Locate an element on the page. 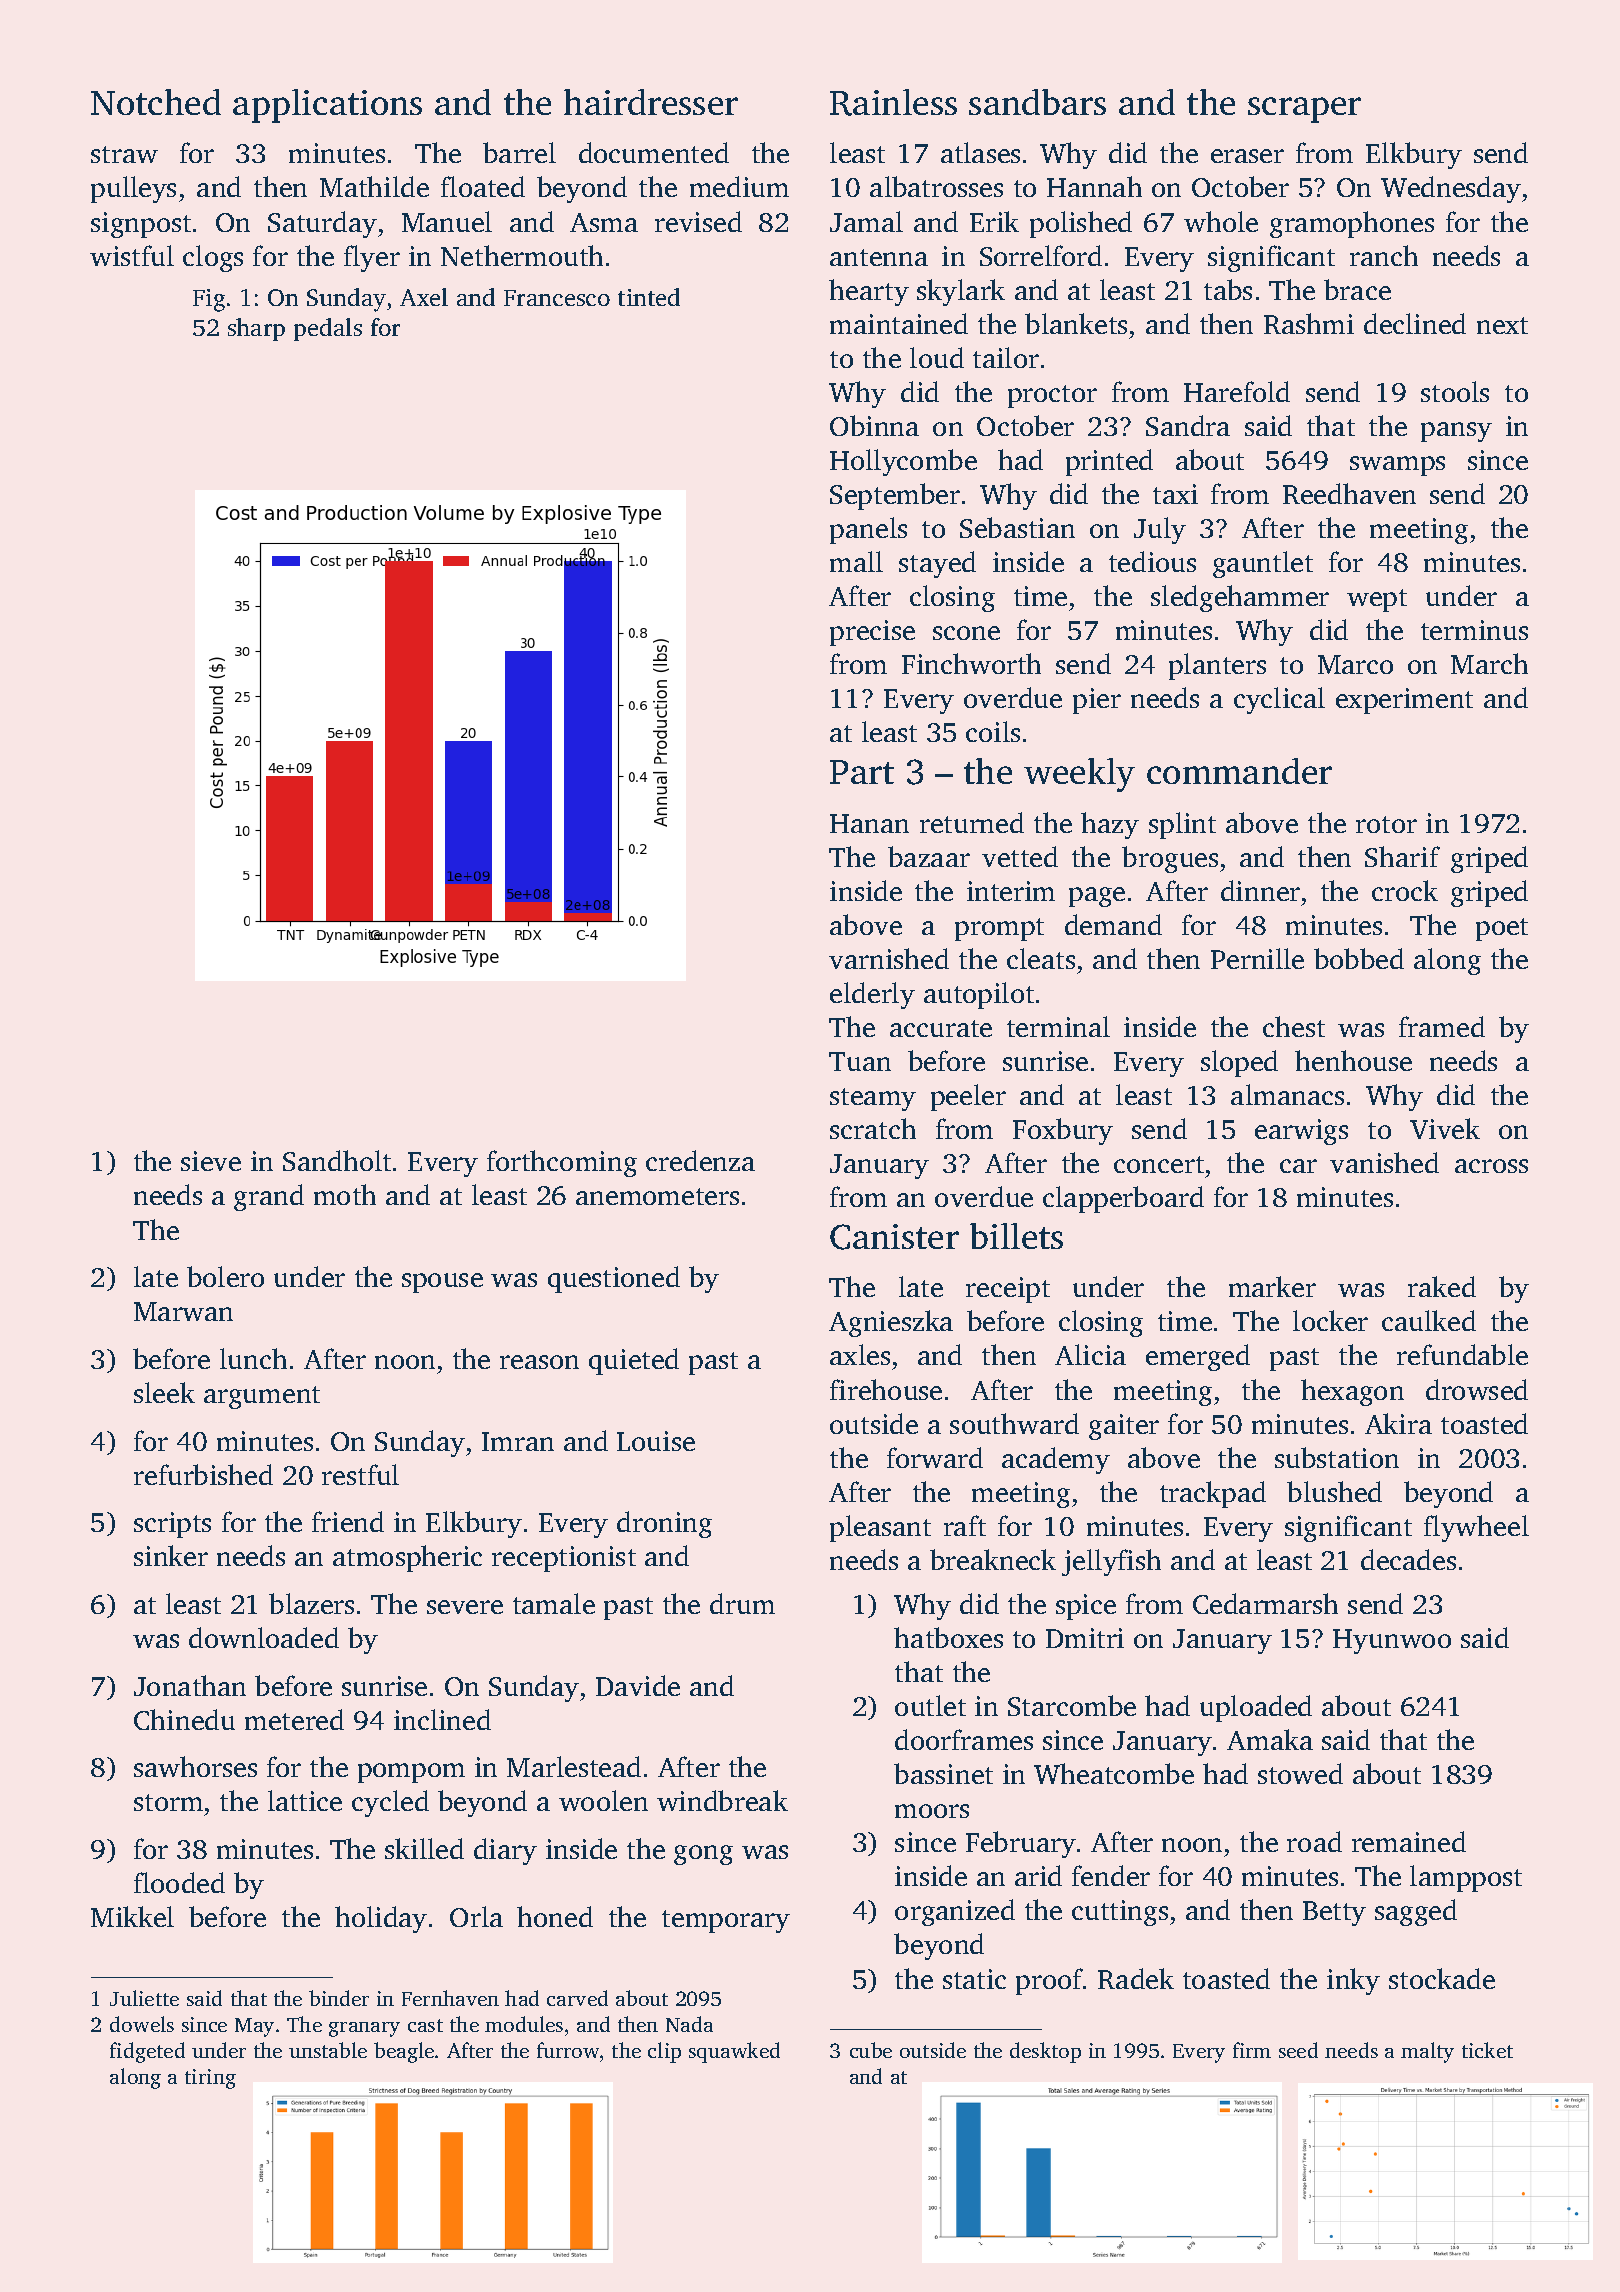 This document has width=1620, height=2292. firm is located at coordinates (1252, 2050).
